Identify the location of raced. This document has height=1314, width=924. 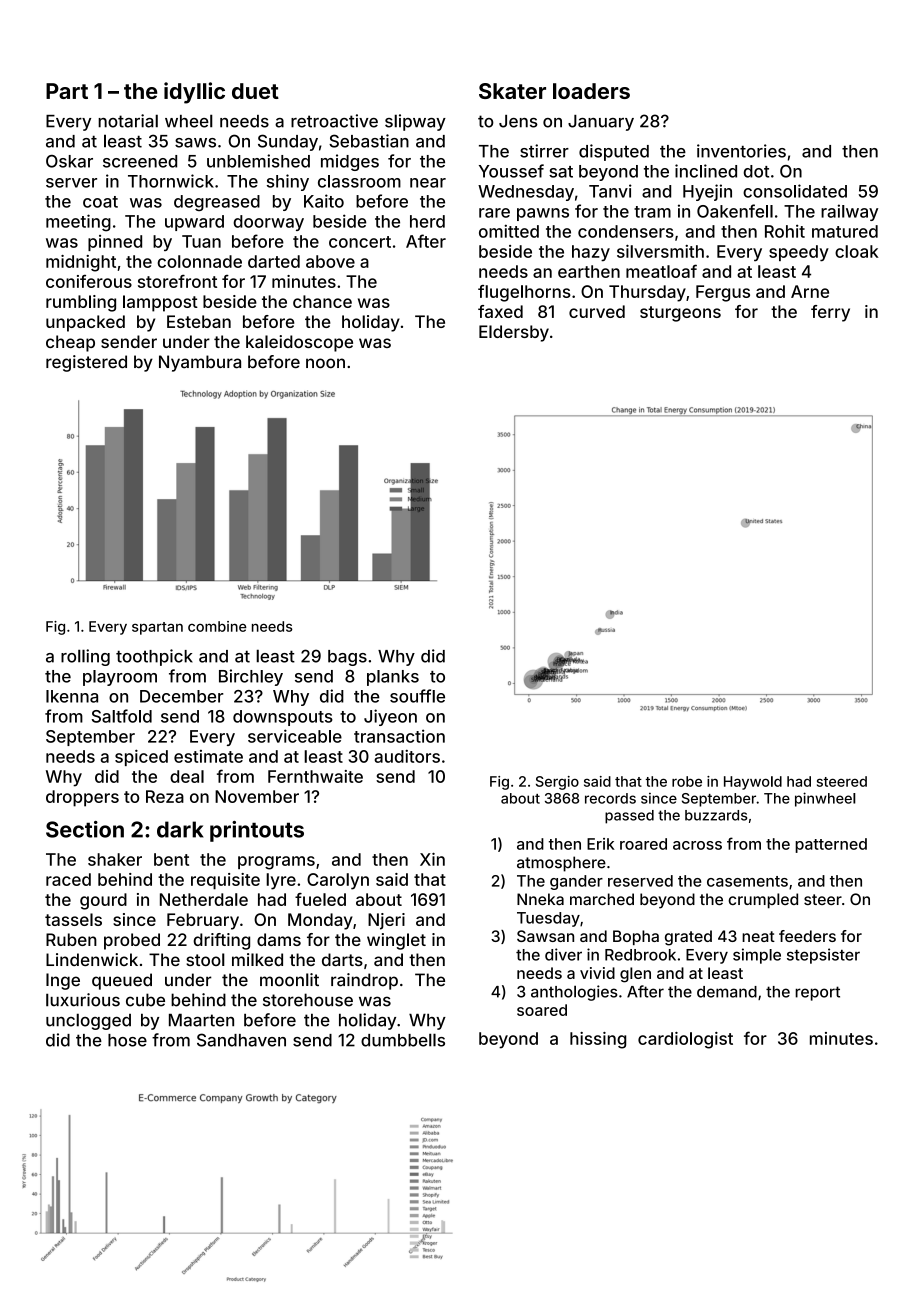
(68, 879).
